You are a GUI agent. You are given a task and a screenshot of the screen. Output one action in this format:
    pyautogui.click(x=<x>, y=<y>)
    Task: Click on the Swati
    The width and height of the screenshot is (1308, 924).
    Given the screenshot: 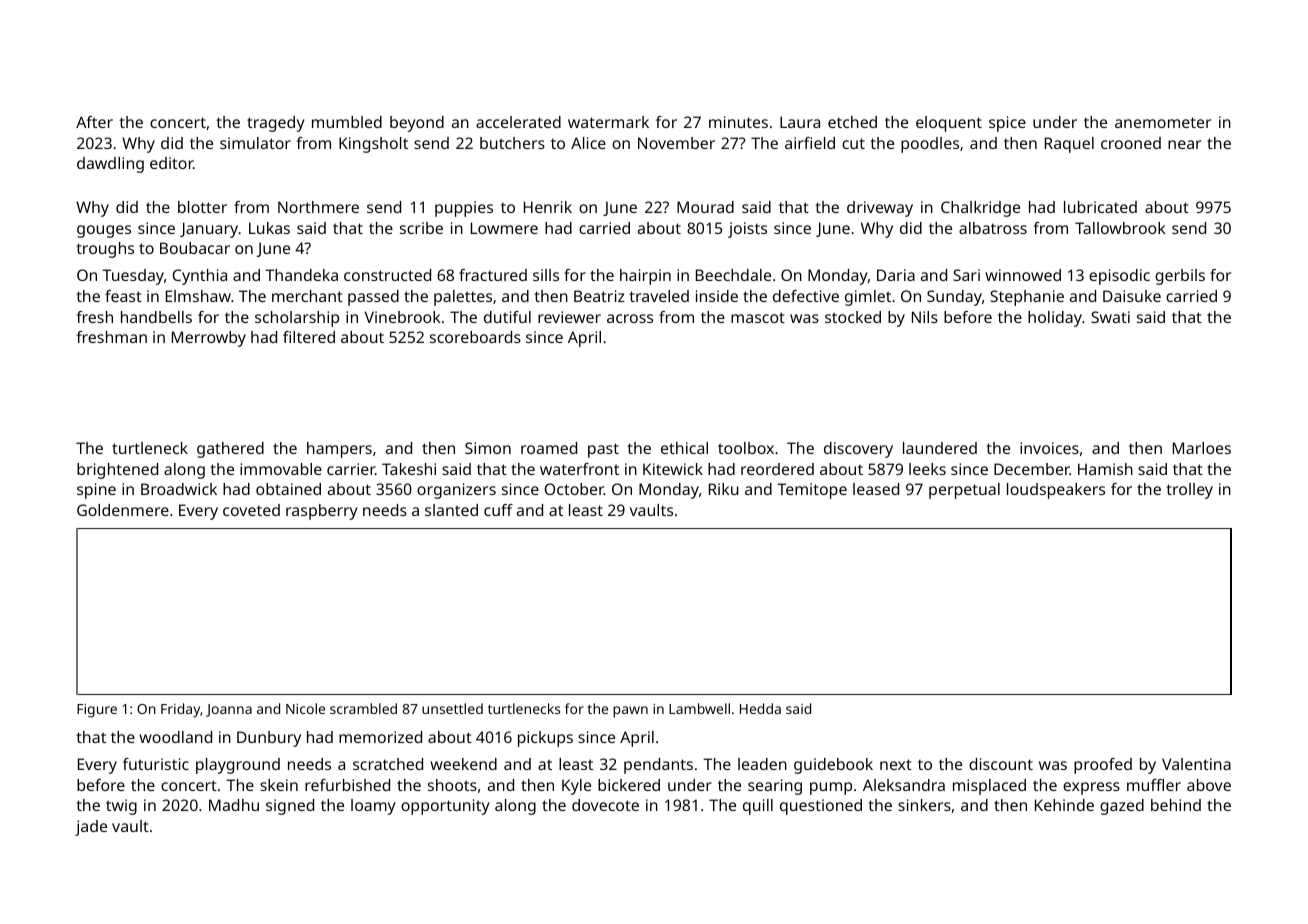 What is the action you would take?
    pyautogui.click(x=1110, y=317)
